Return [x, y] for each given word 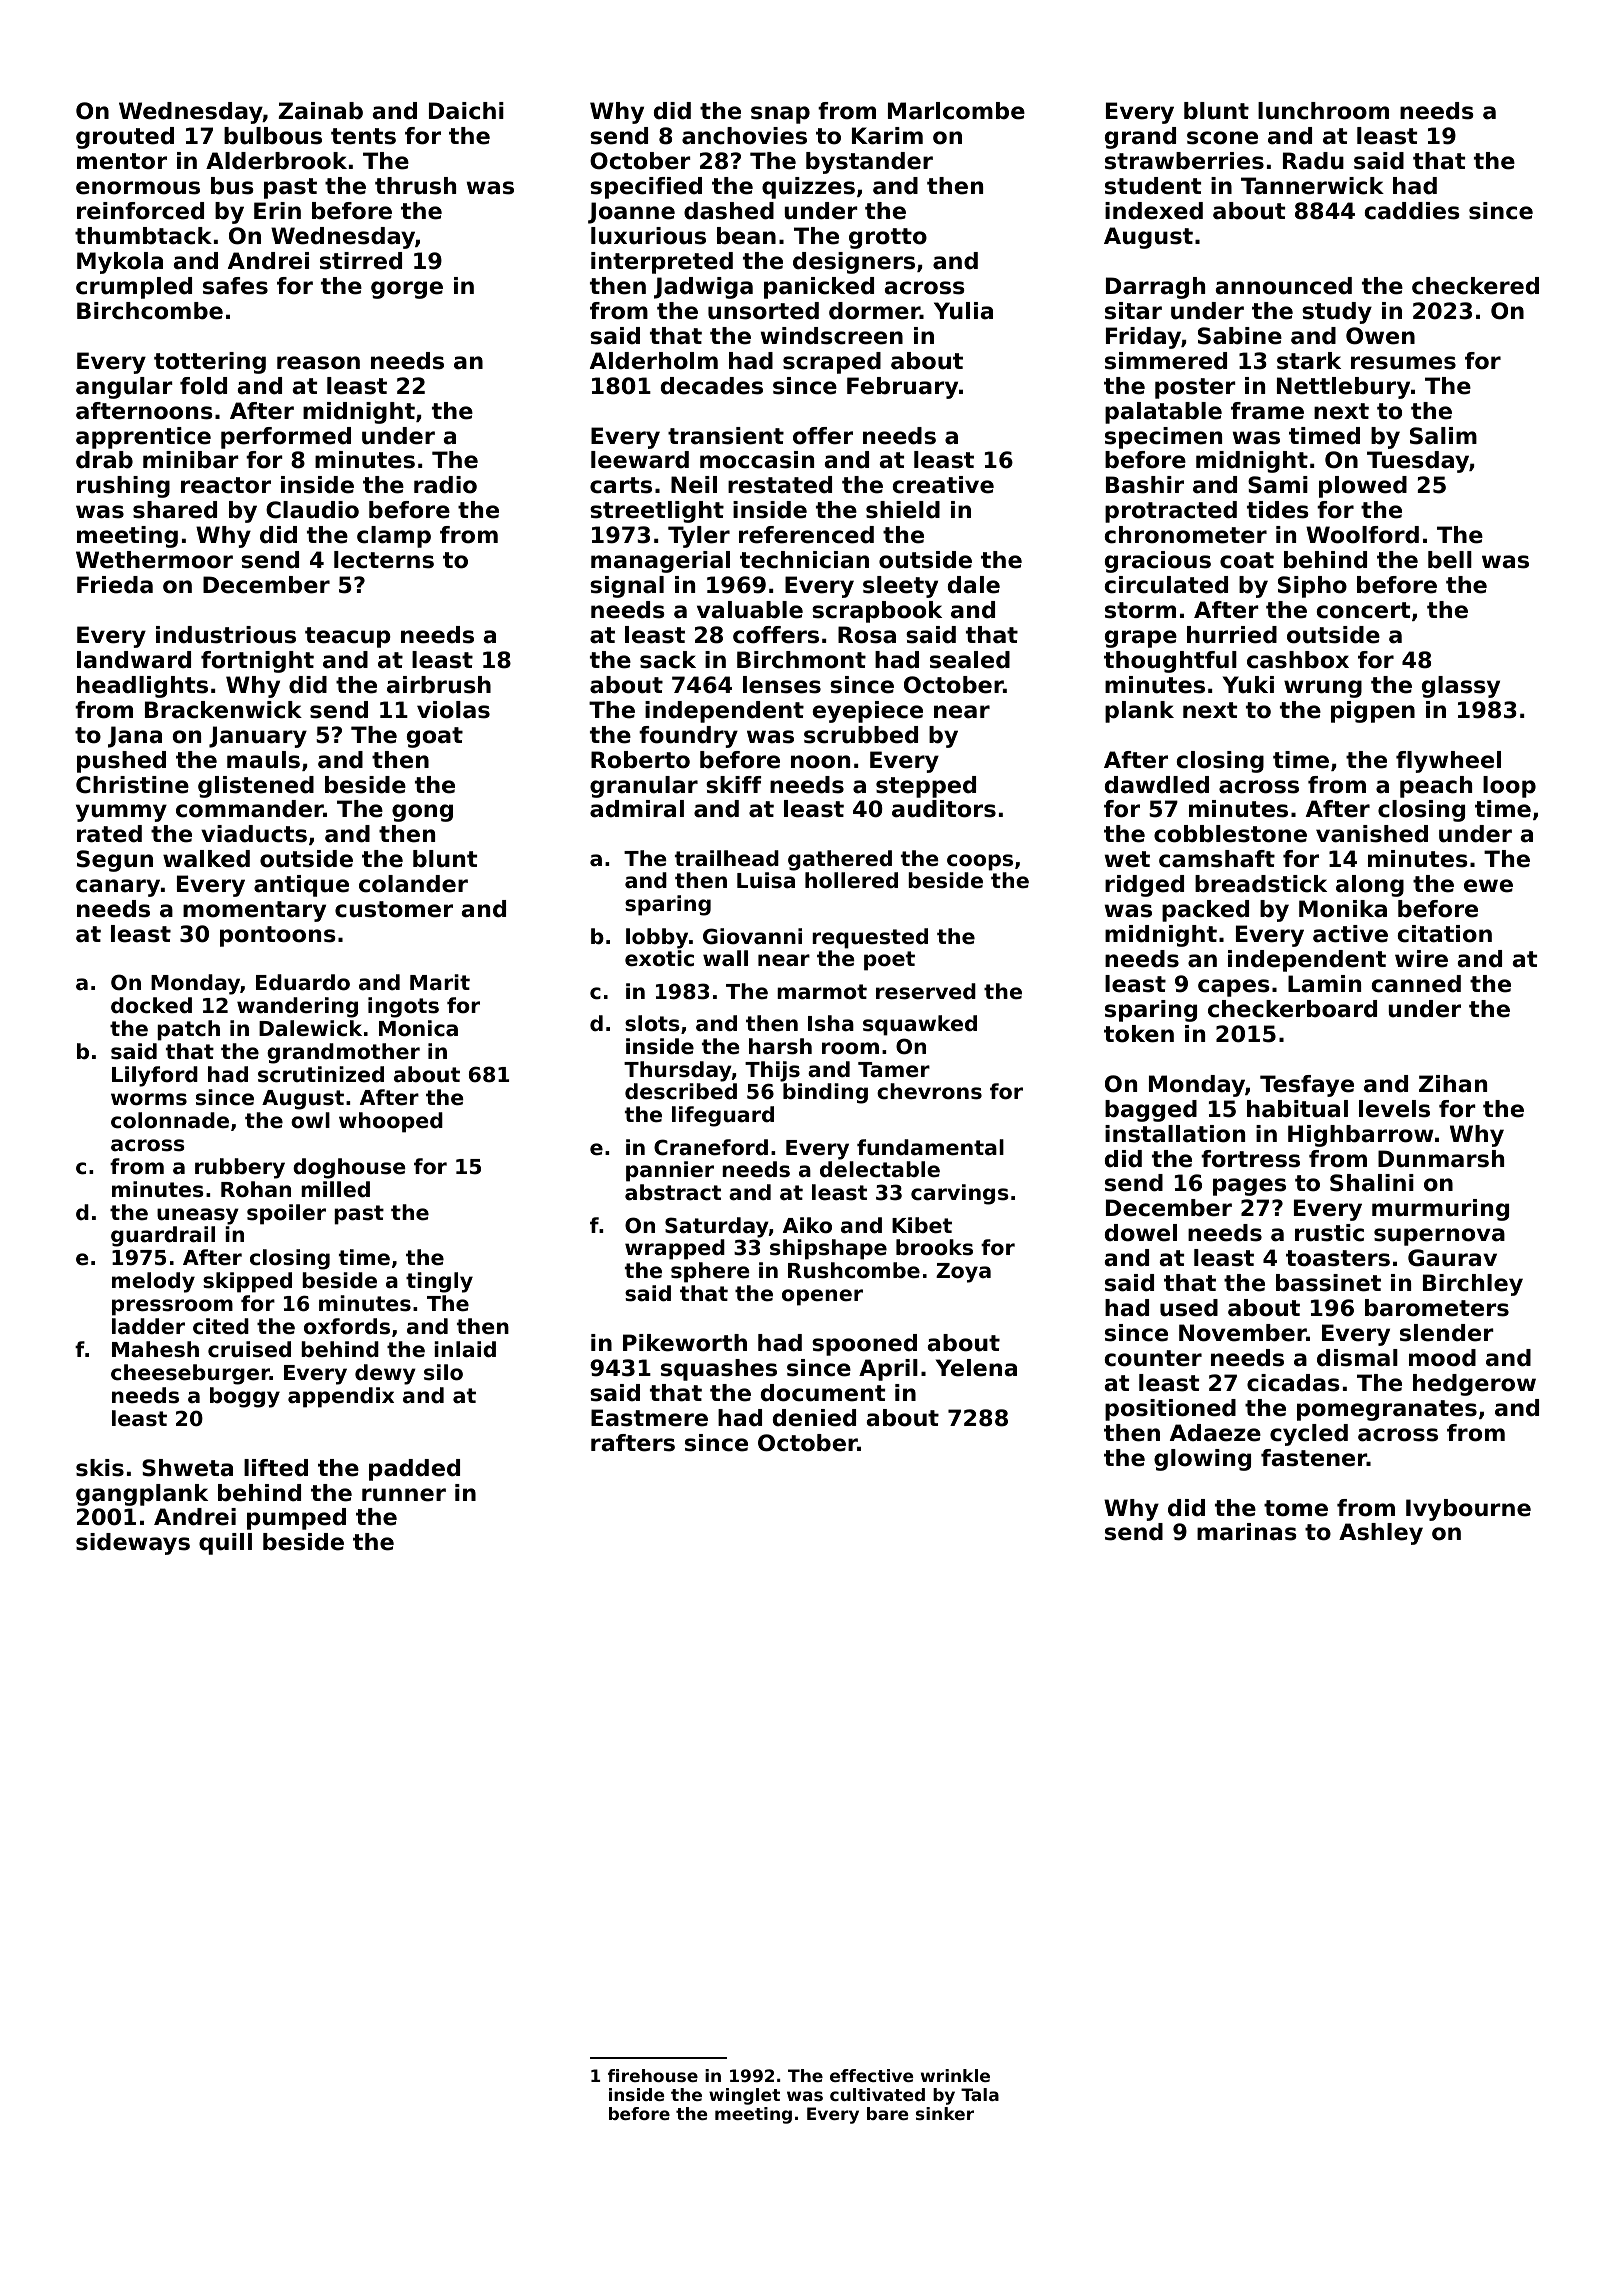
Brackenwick [223, 710]
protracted [1171, 512]
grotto [888, 238]
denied [814, 1418]
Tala [980, 2094]
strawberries [1184, 161]
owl [310, 1120]
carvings [960, 1194]
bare [887, 2113]
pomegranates [1387, 1410]
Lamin [1324, 984]
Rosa [867, 635]
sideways [133, 1544]
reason [318, 363]
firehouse [653, 2075]
